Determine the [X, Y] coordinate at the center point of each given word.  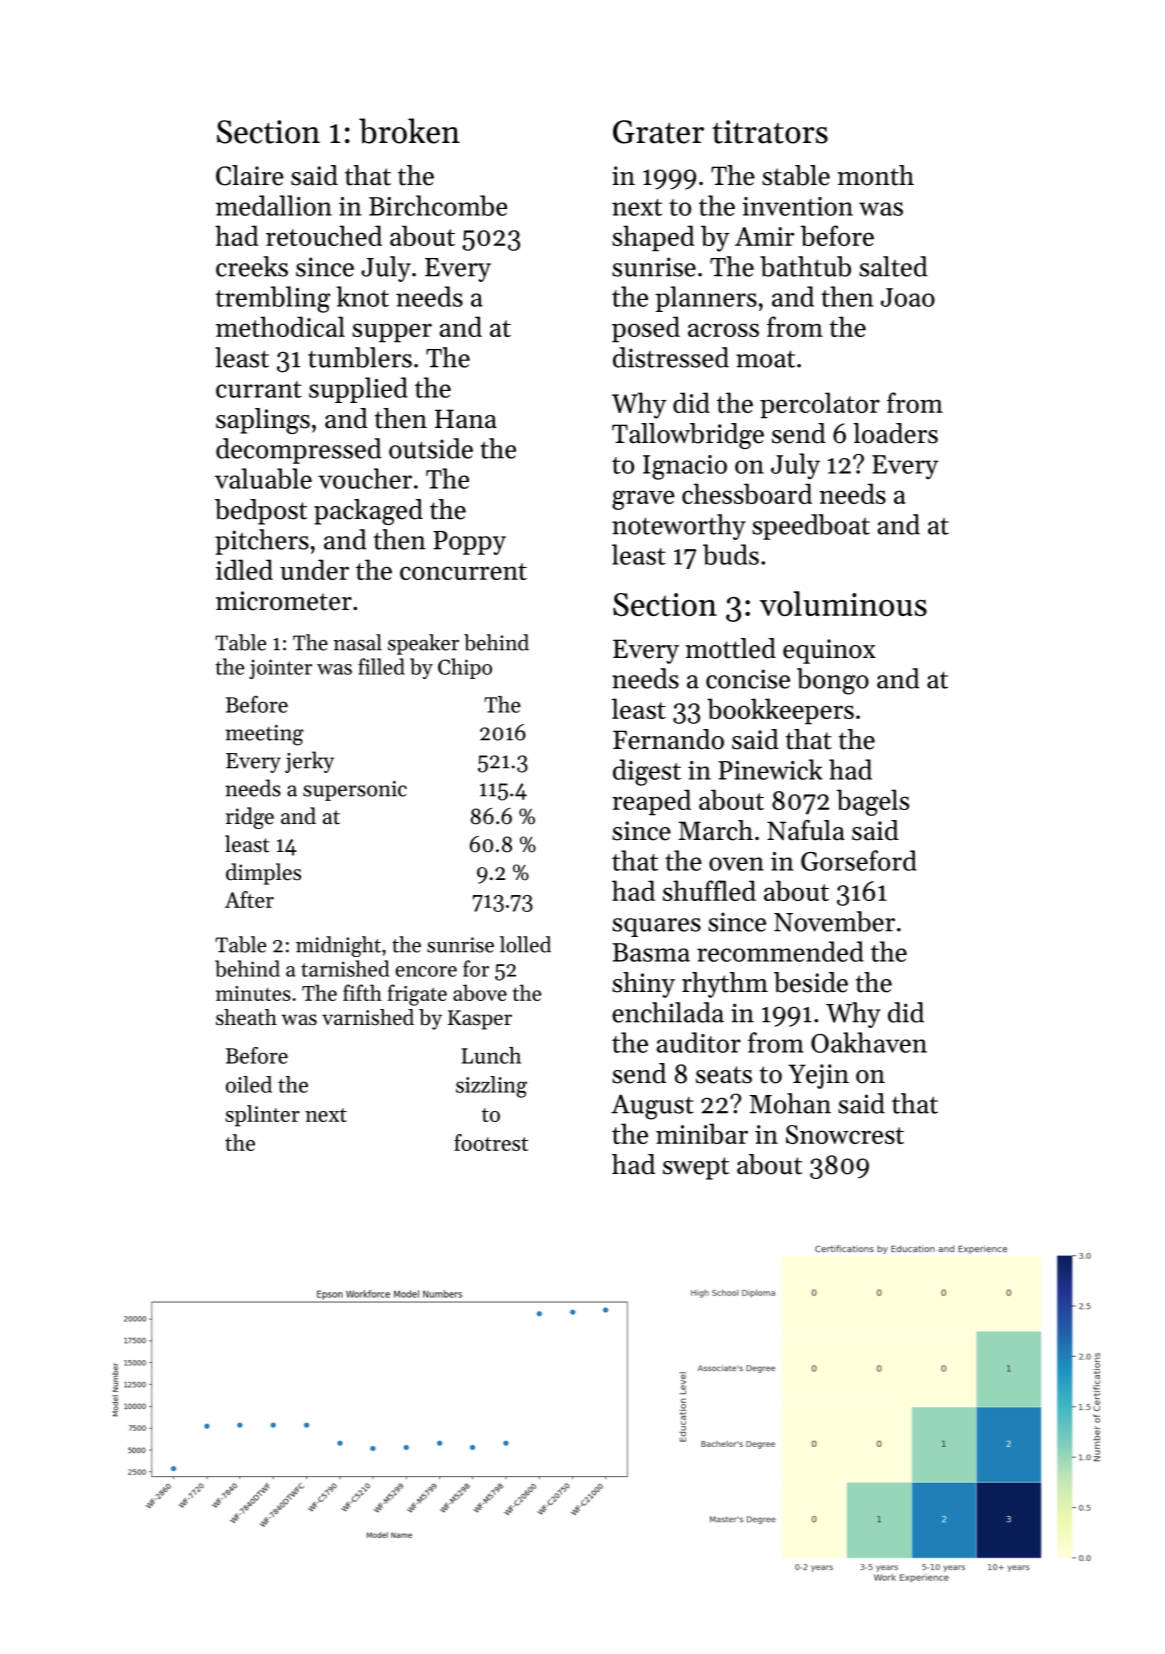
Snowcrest [845, 1134]
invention [797, 206]
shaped [653, 238]
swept [696, 1168]
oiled [249, 1084]
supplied [358, 390]
